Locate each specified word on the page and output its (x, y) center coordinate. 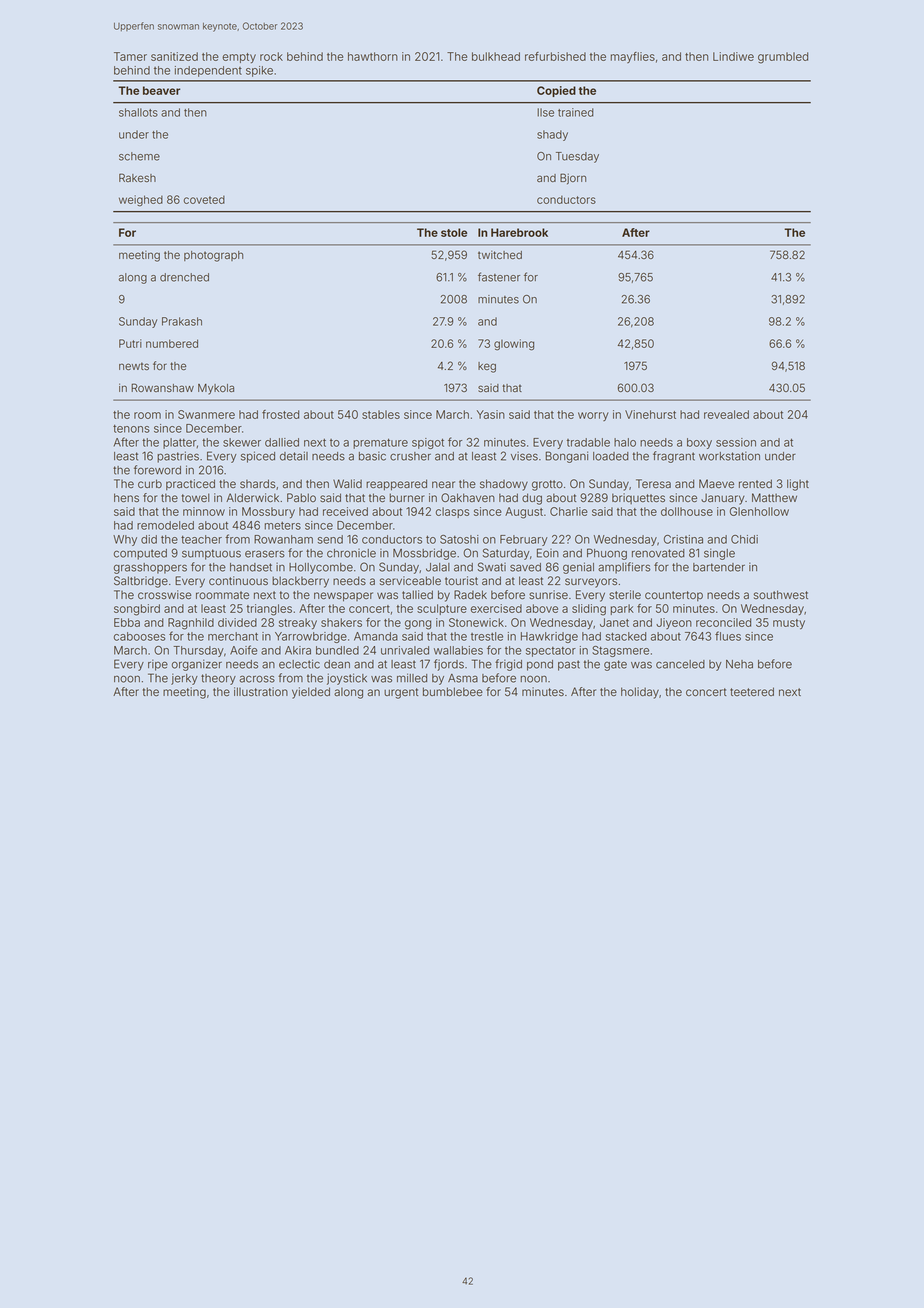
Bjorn (573, 179)
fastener (499, 277)
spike (259, 71)
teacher (201, 539)
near (443, 485)
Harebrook (519, 232)
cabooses (139, 636)
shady (552, 135)
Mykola (216, 389)
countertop (674, 596)
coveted (204, 199)
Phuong (607, 554)
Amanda (376, 636)
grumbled (783, 58)
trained (576, 112)
